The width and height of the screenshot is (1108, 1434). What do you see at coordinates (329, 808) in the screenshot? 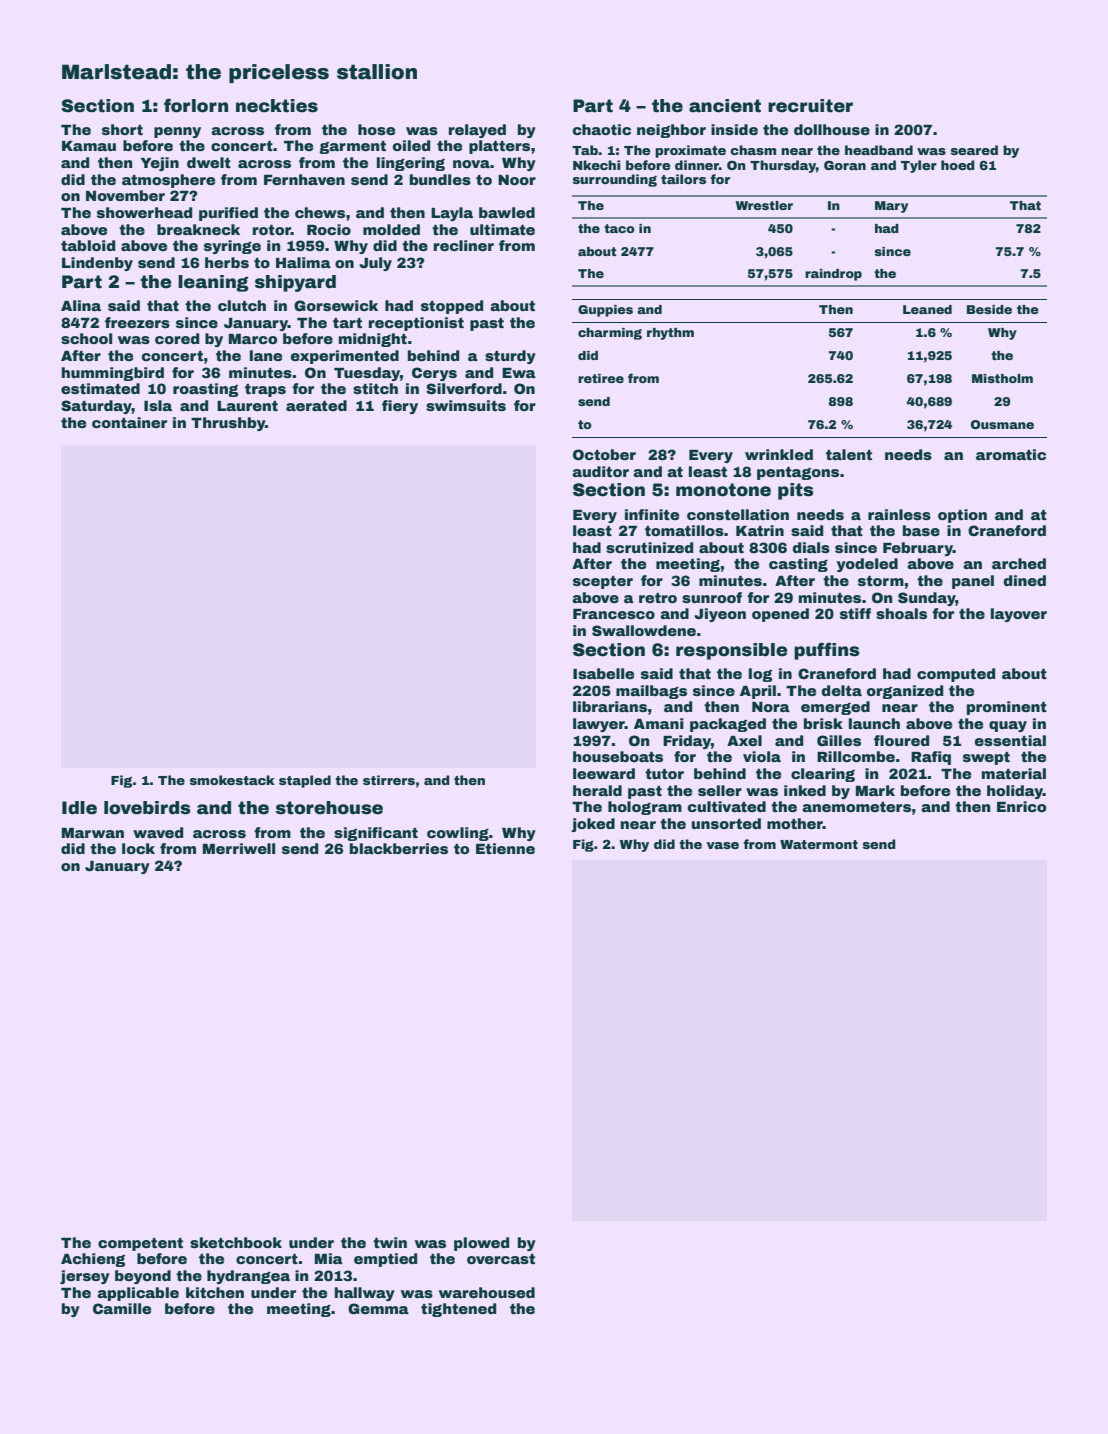
I see `storehouse` at bounding box center [329, 808].
